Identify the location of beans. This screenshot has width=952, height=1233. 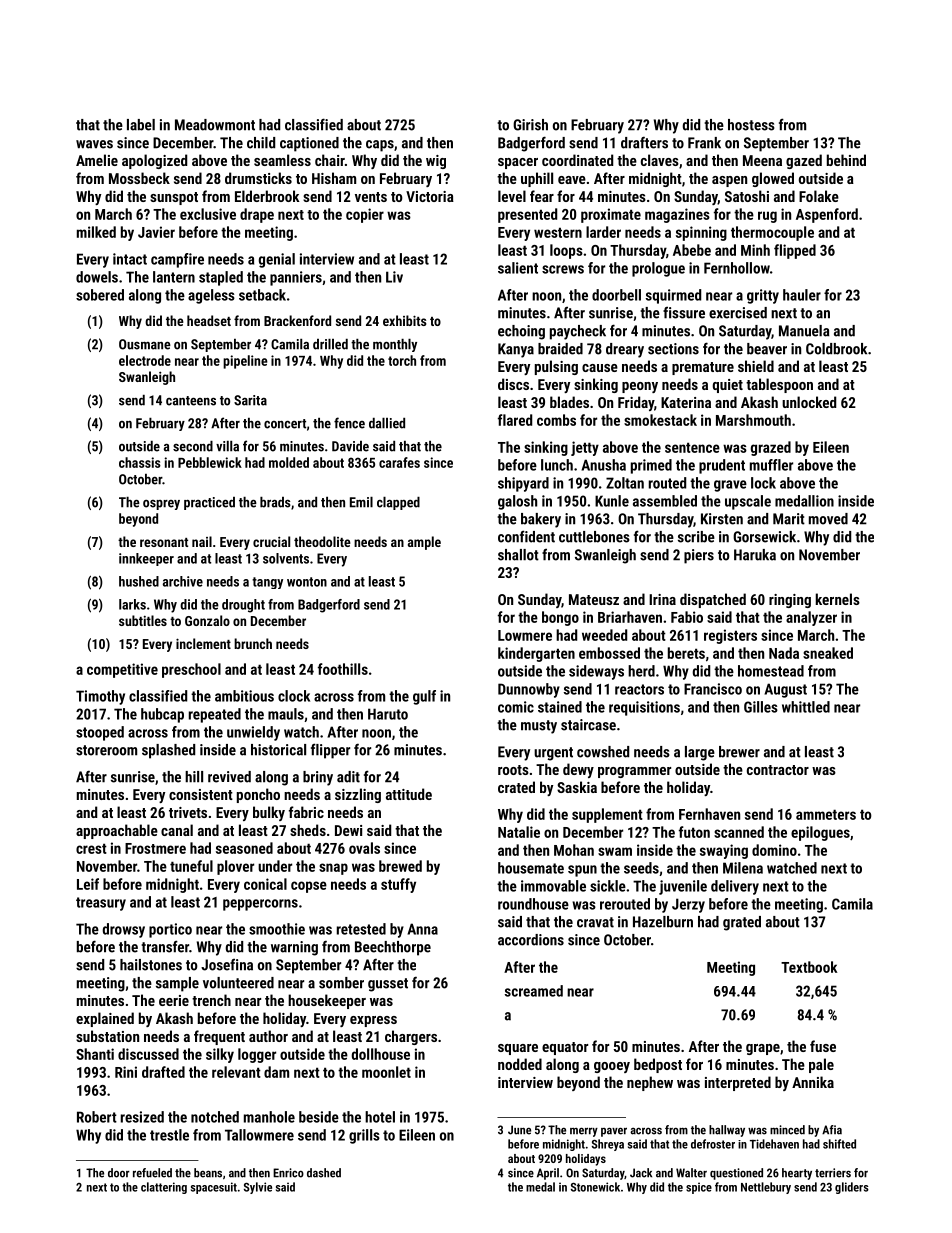
(208, 1173).
